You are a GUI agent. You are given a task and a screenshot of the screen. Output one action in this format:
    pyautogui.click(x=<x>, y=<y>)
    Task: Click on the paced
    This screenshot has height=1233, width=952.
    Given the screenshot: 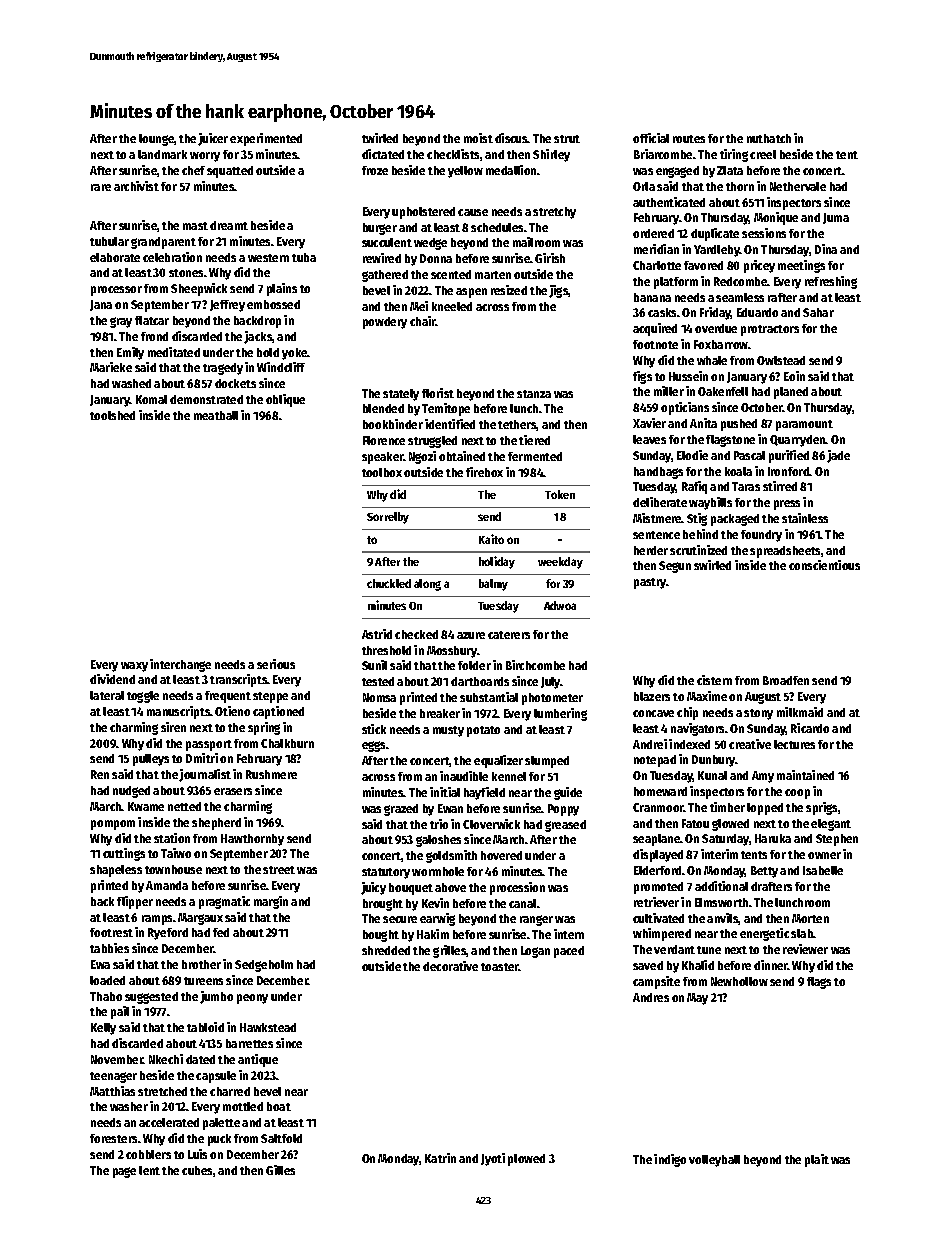 What is the action you would take?
    pyautogui.click(x=569, y=952)
